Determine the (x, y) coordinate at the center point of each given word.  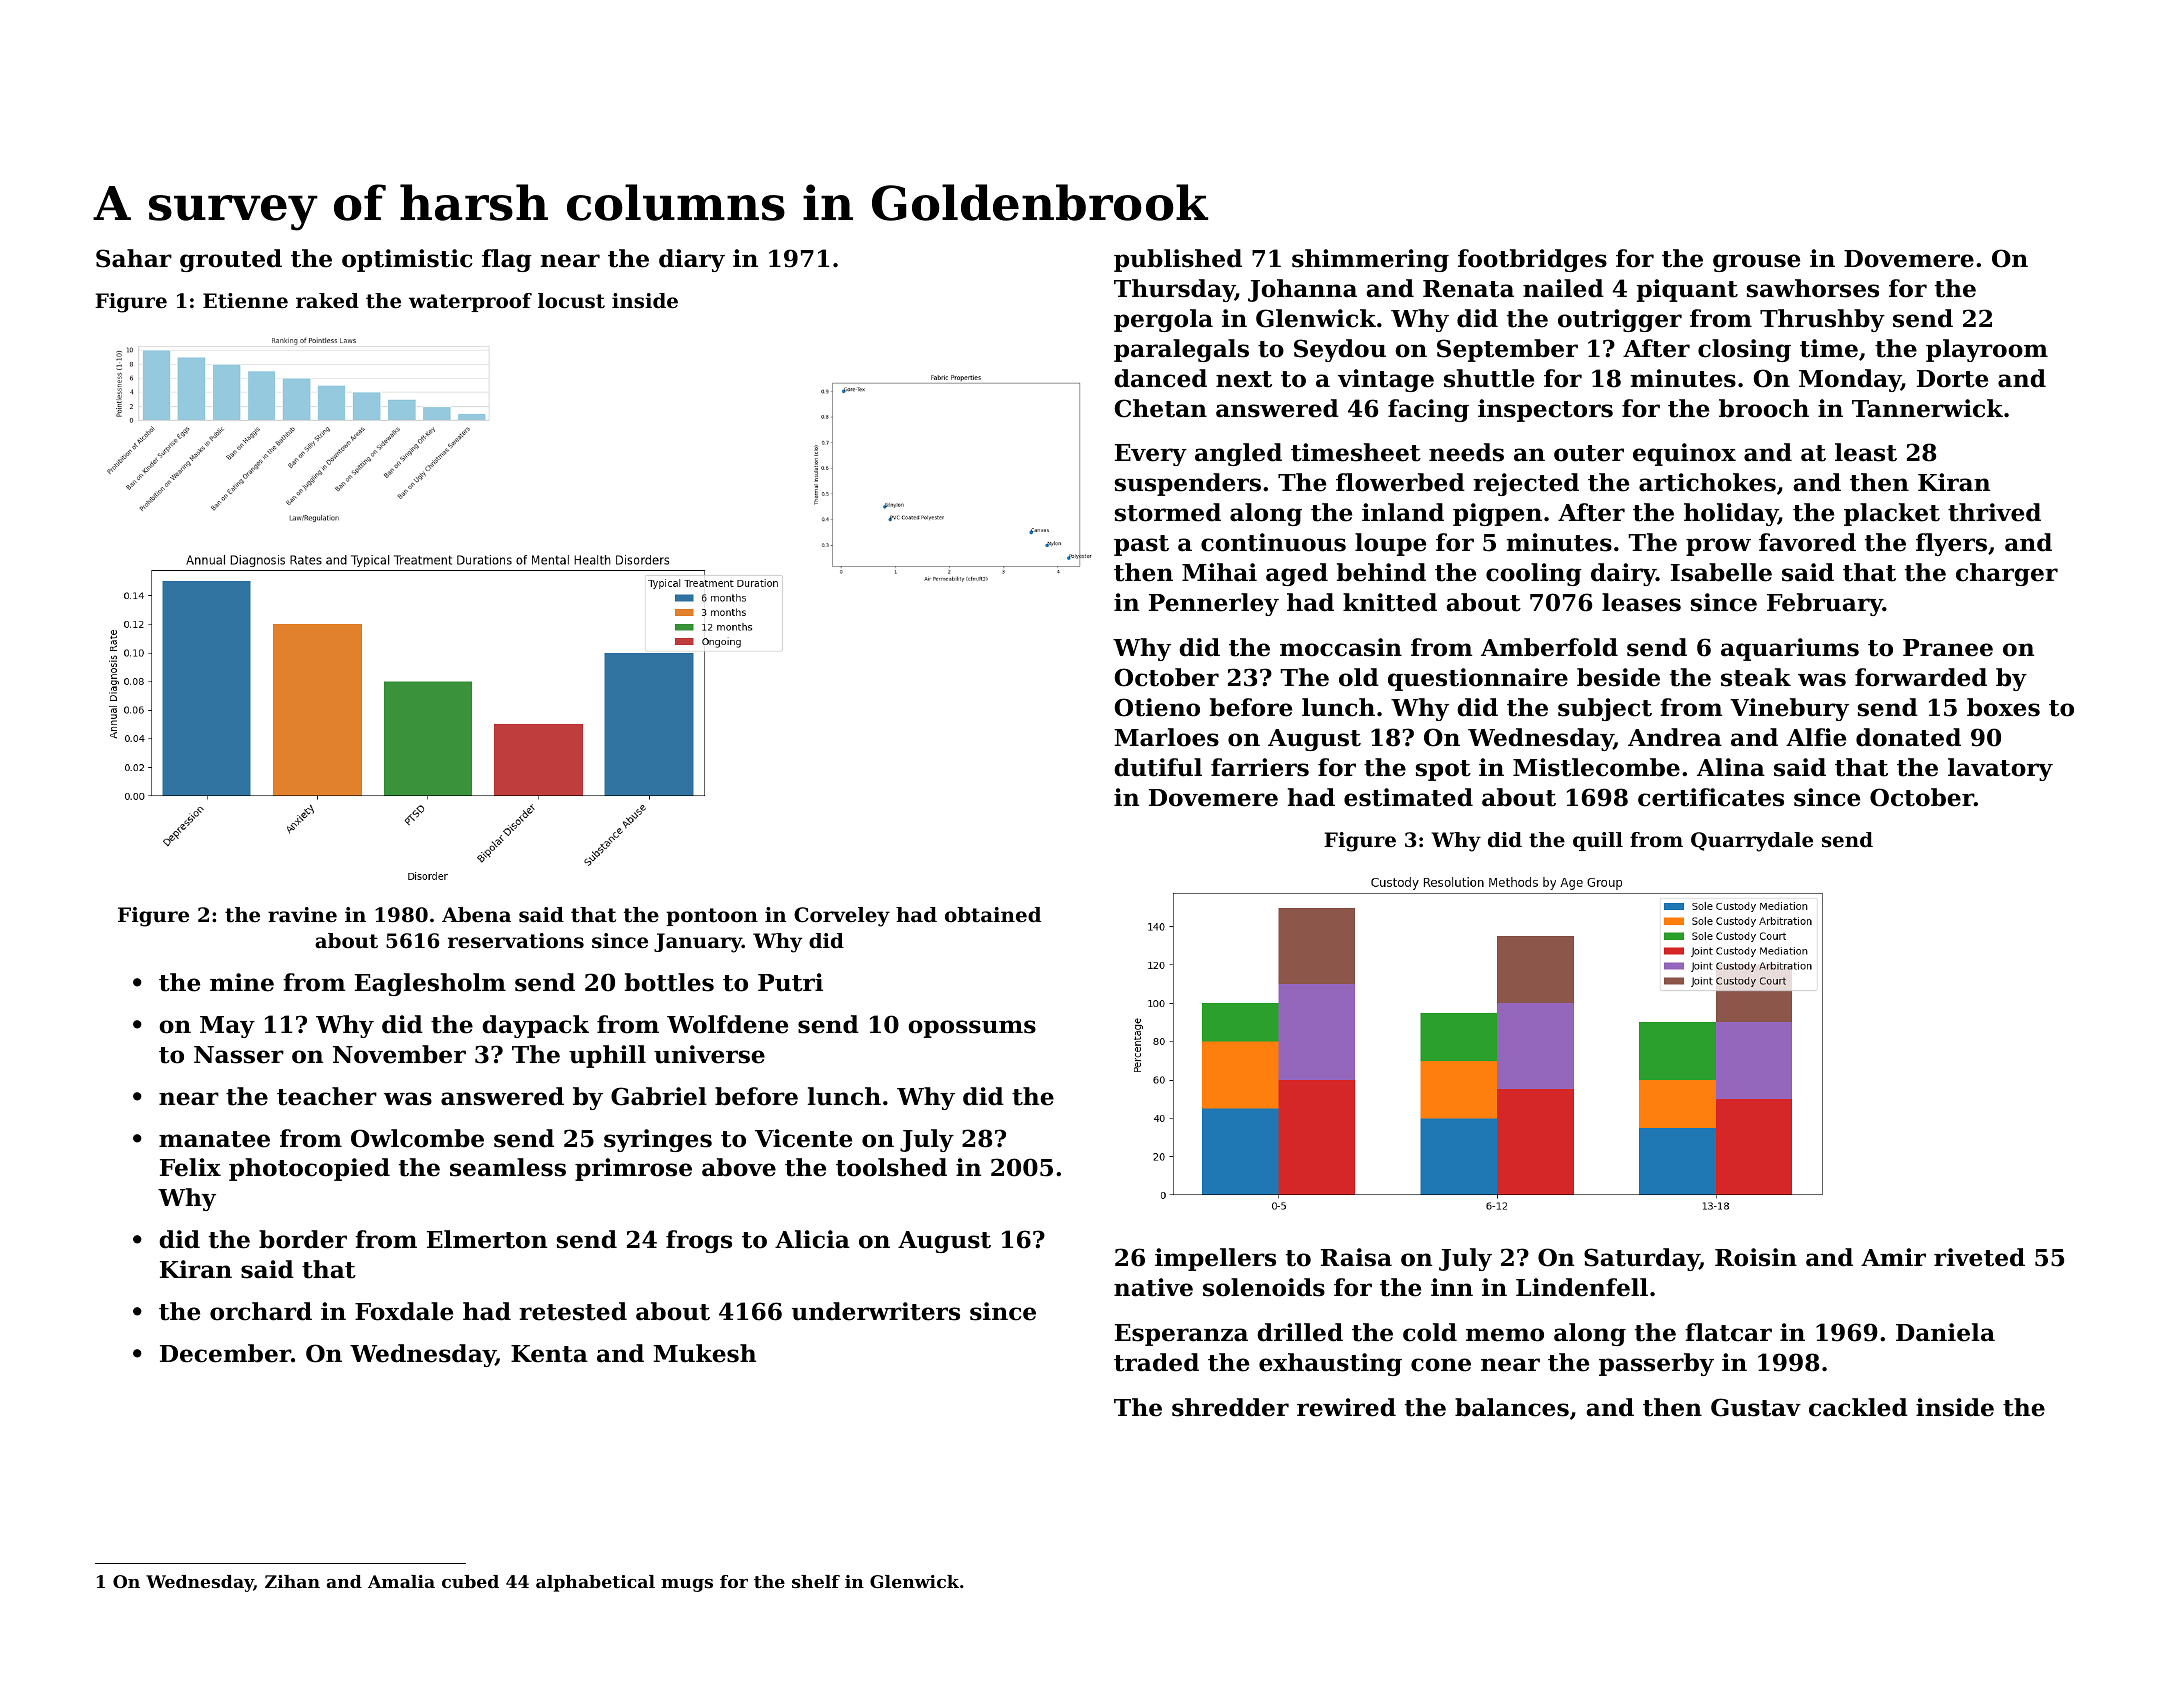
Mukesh (704, 1353)
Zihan (292, 1581)
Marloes (1166, 737)
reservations (516, 941)
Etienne (245, 301)
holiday (1731, 514)
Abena (476, 915)
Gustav (1756, 1407)
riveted (1979, 1257)
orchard (261, 1311)
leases (1641, 602)
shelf (816, 1581)
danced (1160, 378)
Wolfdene (727, 1024)
